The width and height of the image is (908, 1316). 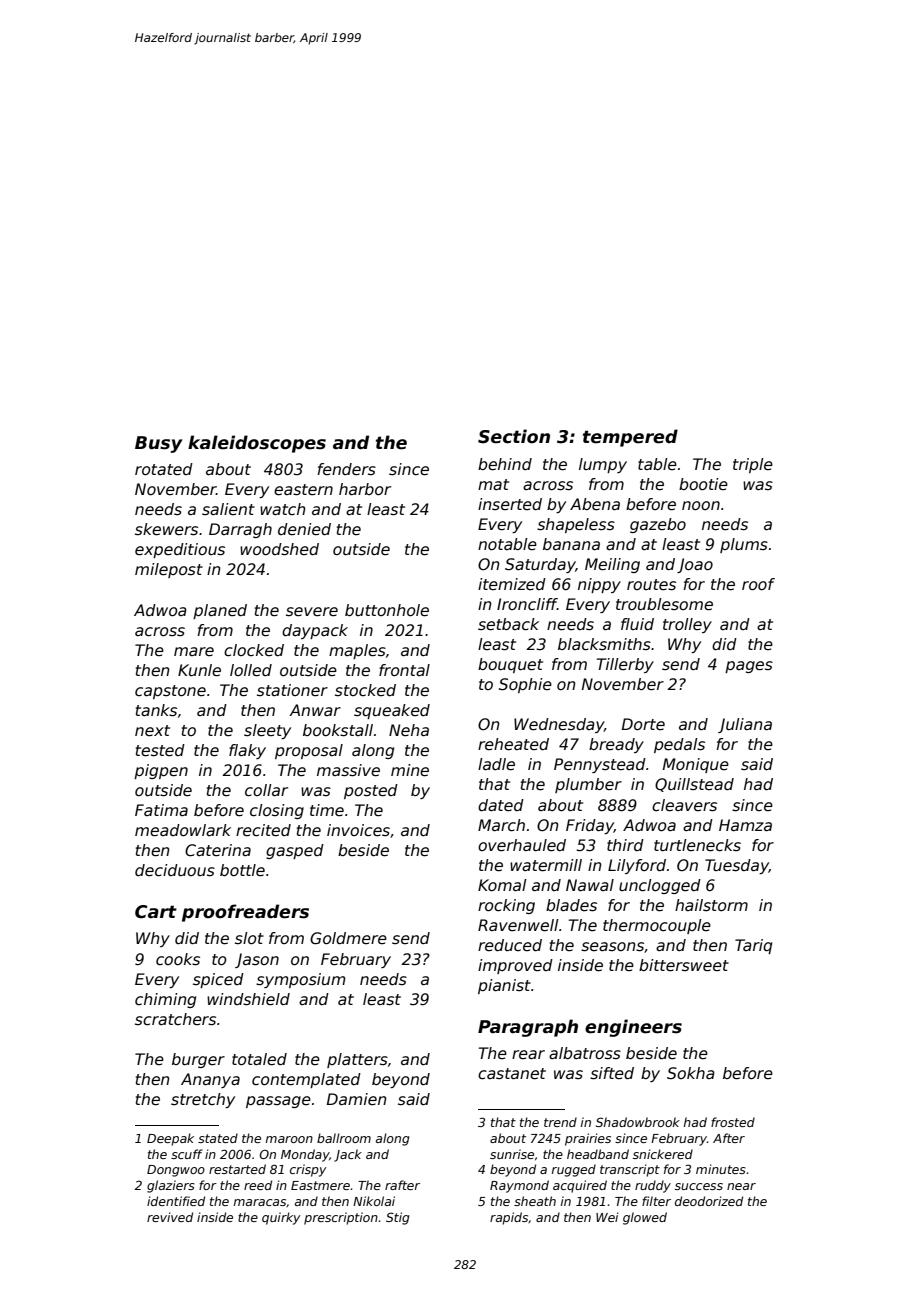 What do you see at coordinates (341, 1218) in the image?
I see `prescription` at bounding box center [341, 1218].
